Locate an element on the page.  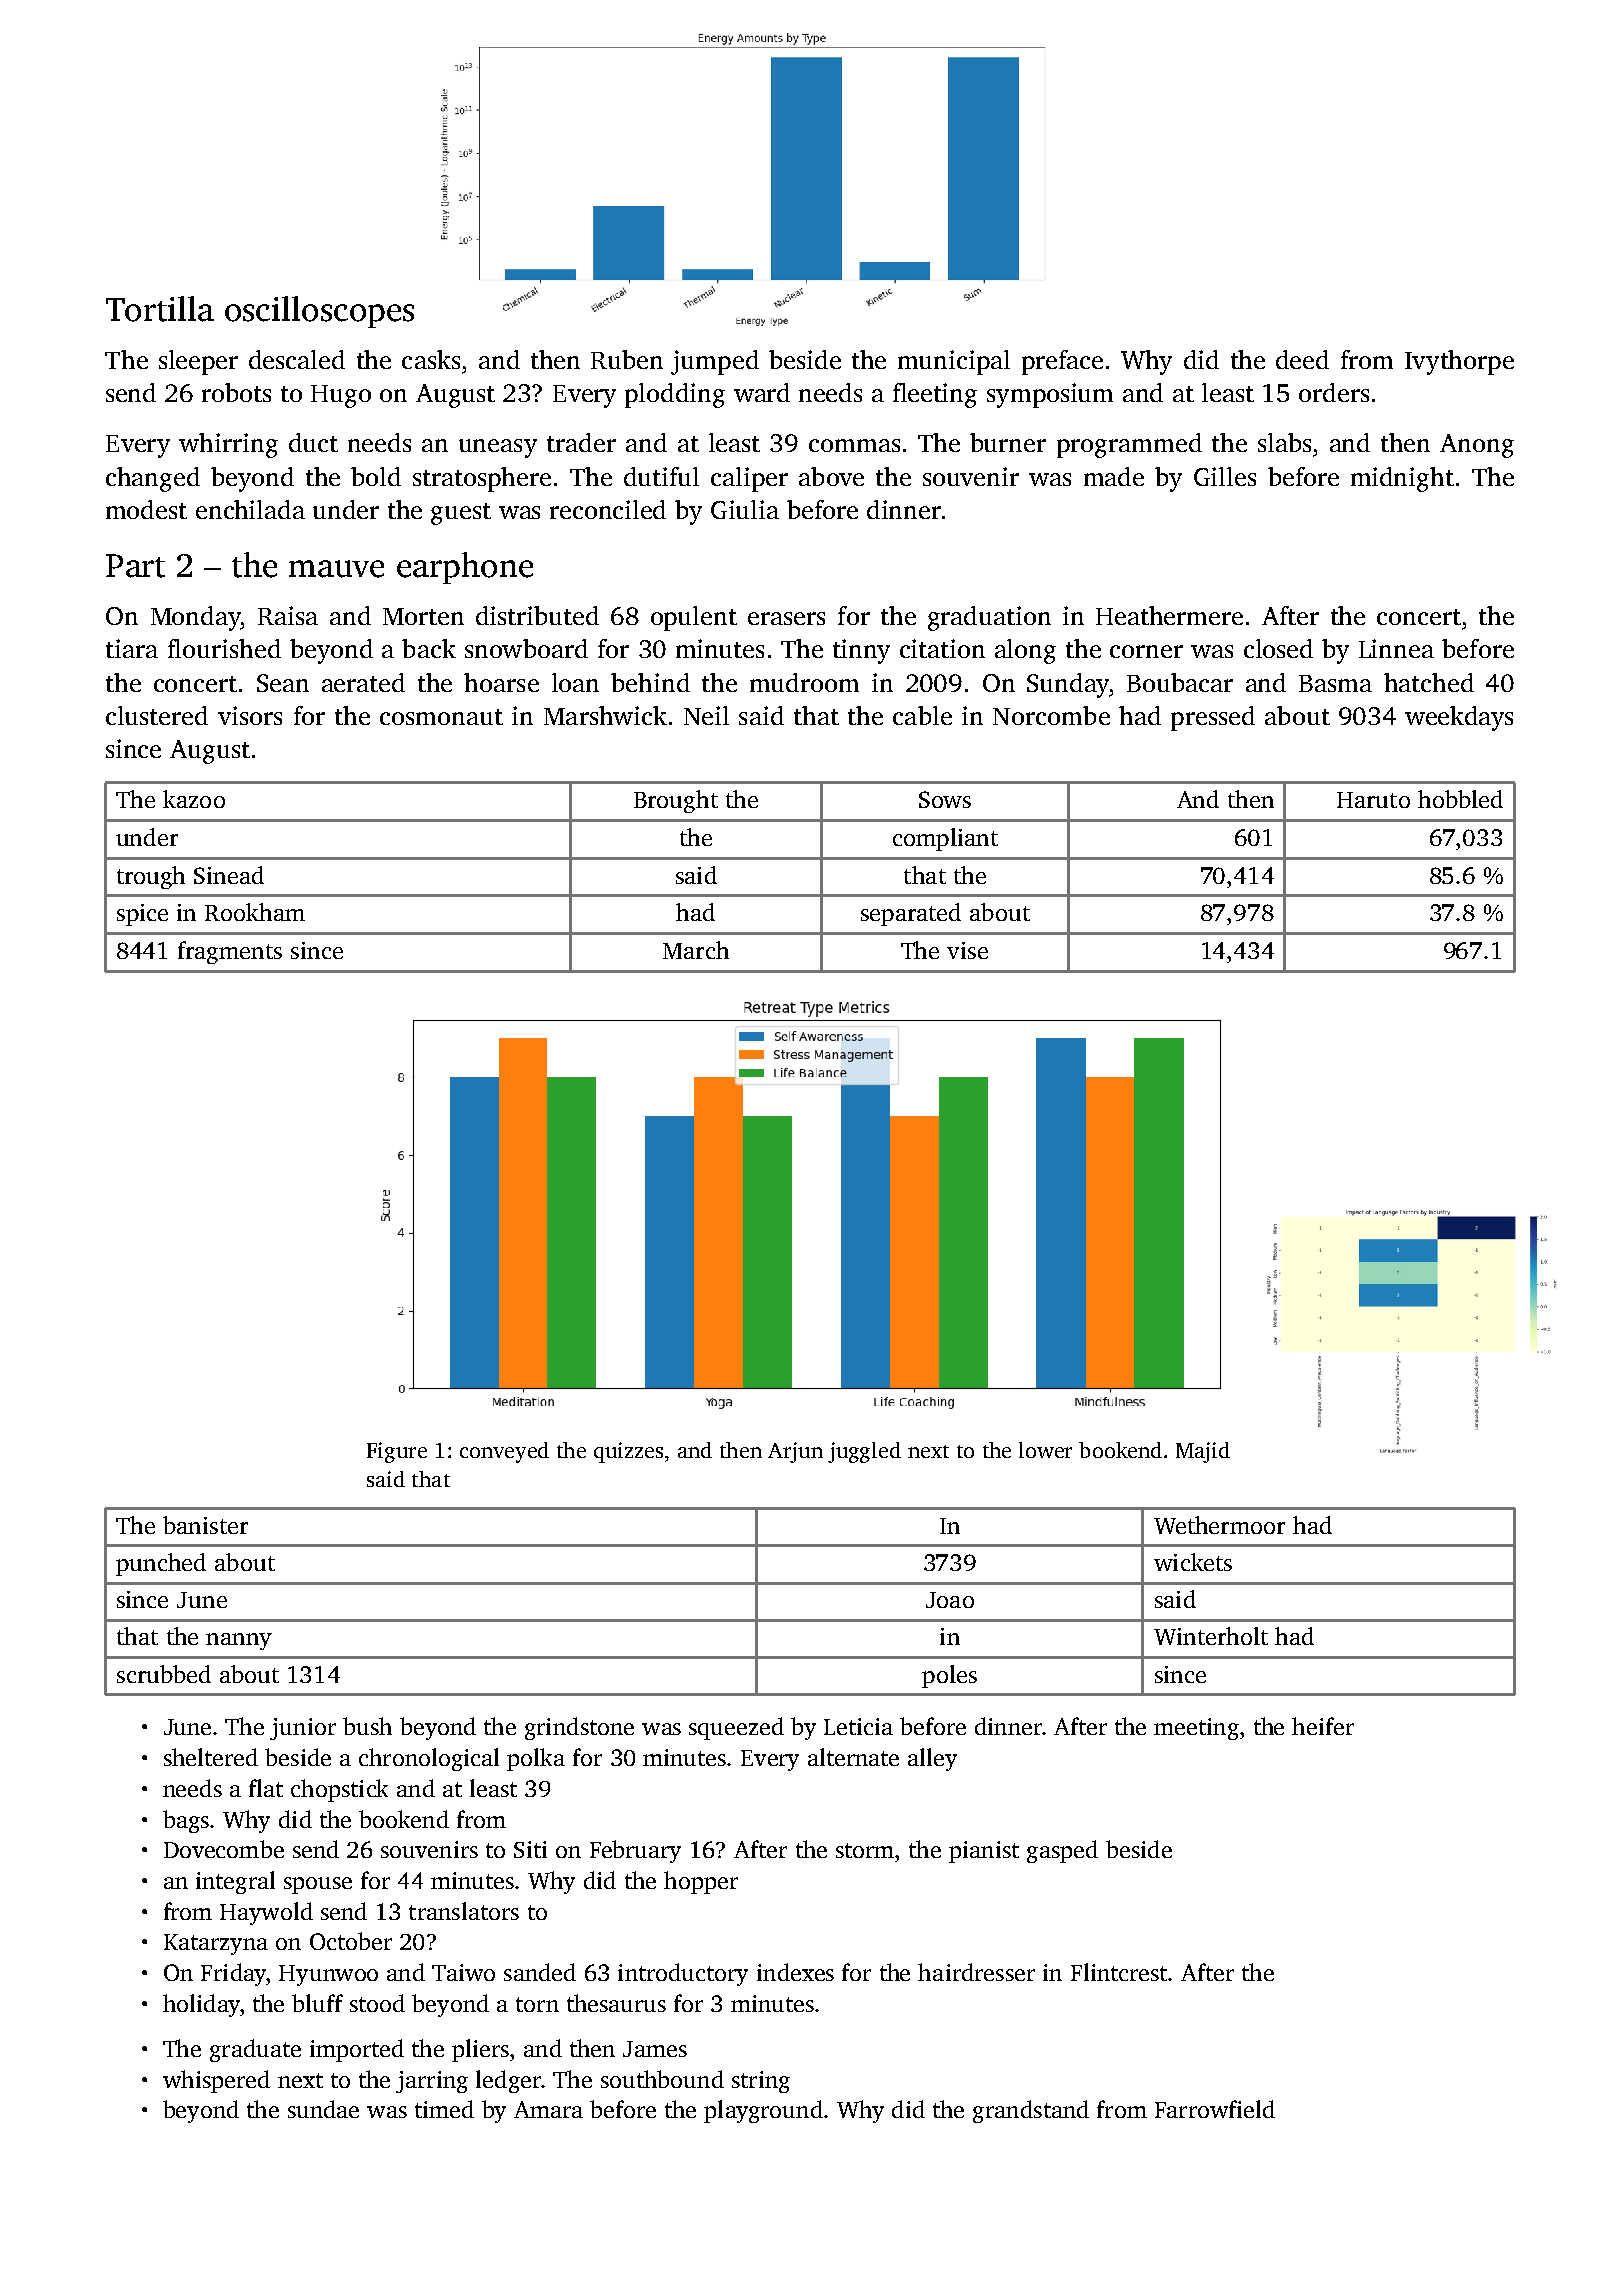
Brought is located at coordinates (676, 801).
